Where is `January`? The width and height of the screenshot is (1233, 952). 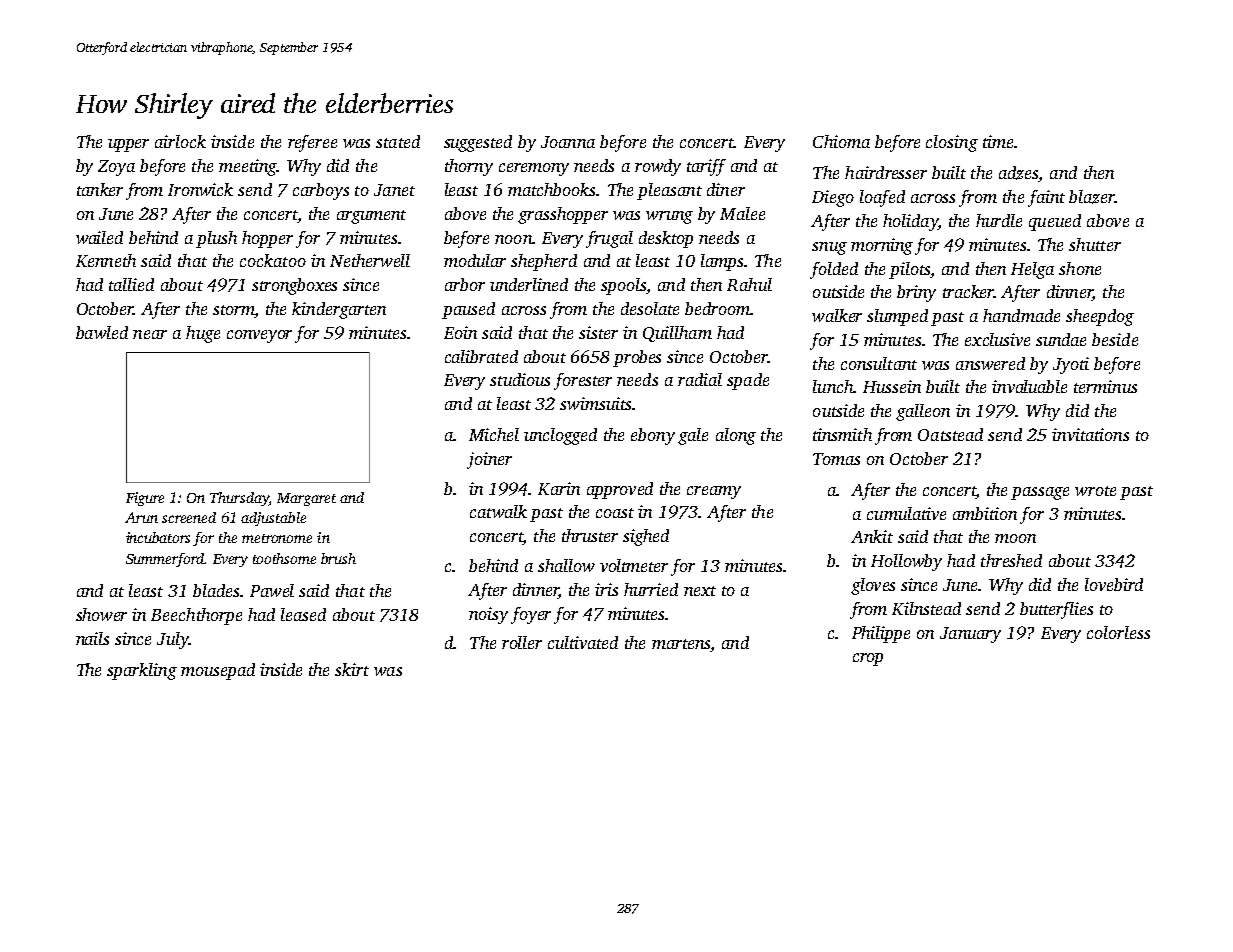
January is located at coordinates (970, 635).
